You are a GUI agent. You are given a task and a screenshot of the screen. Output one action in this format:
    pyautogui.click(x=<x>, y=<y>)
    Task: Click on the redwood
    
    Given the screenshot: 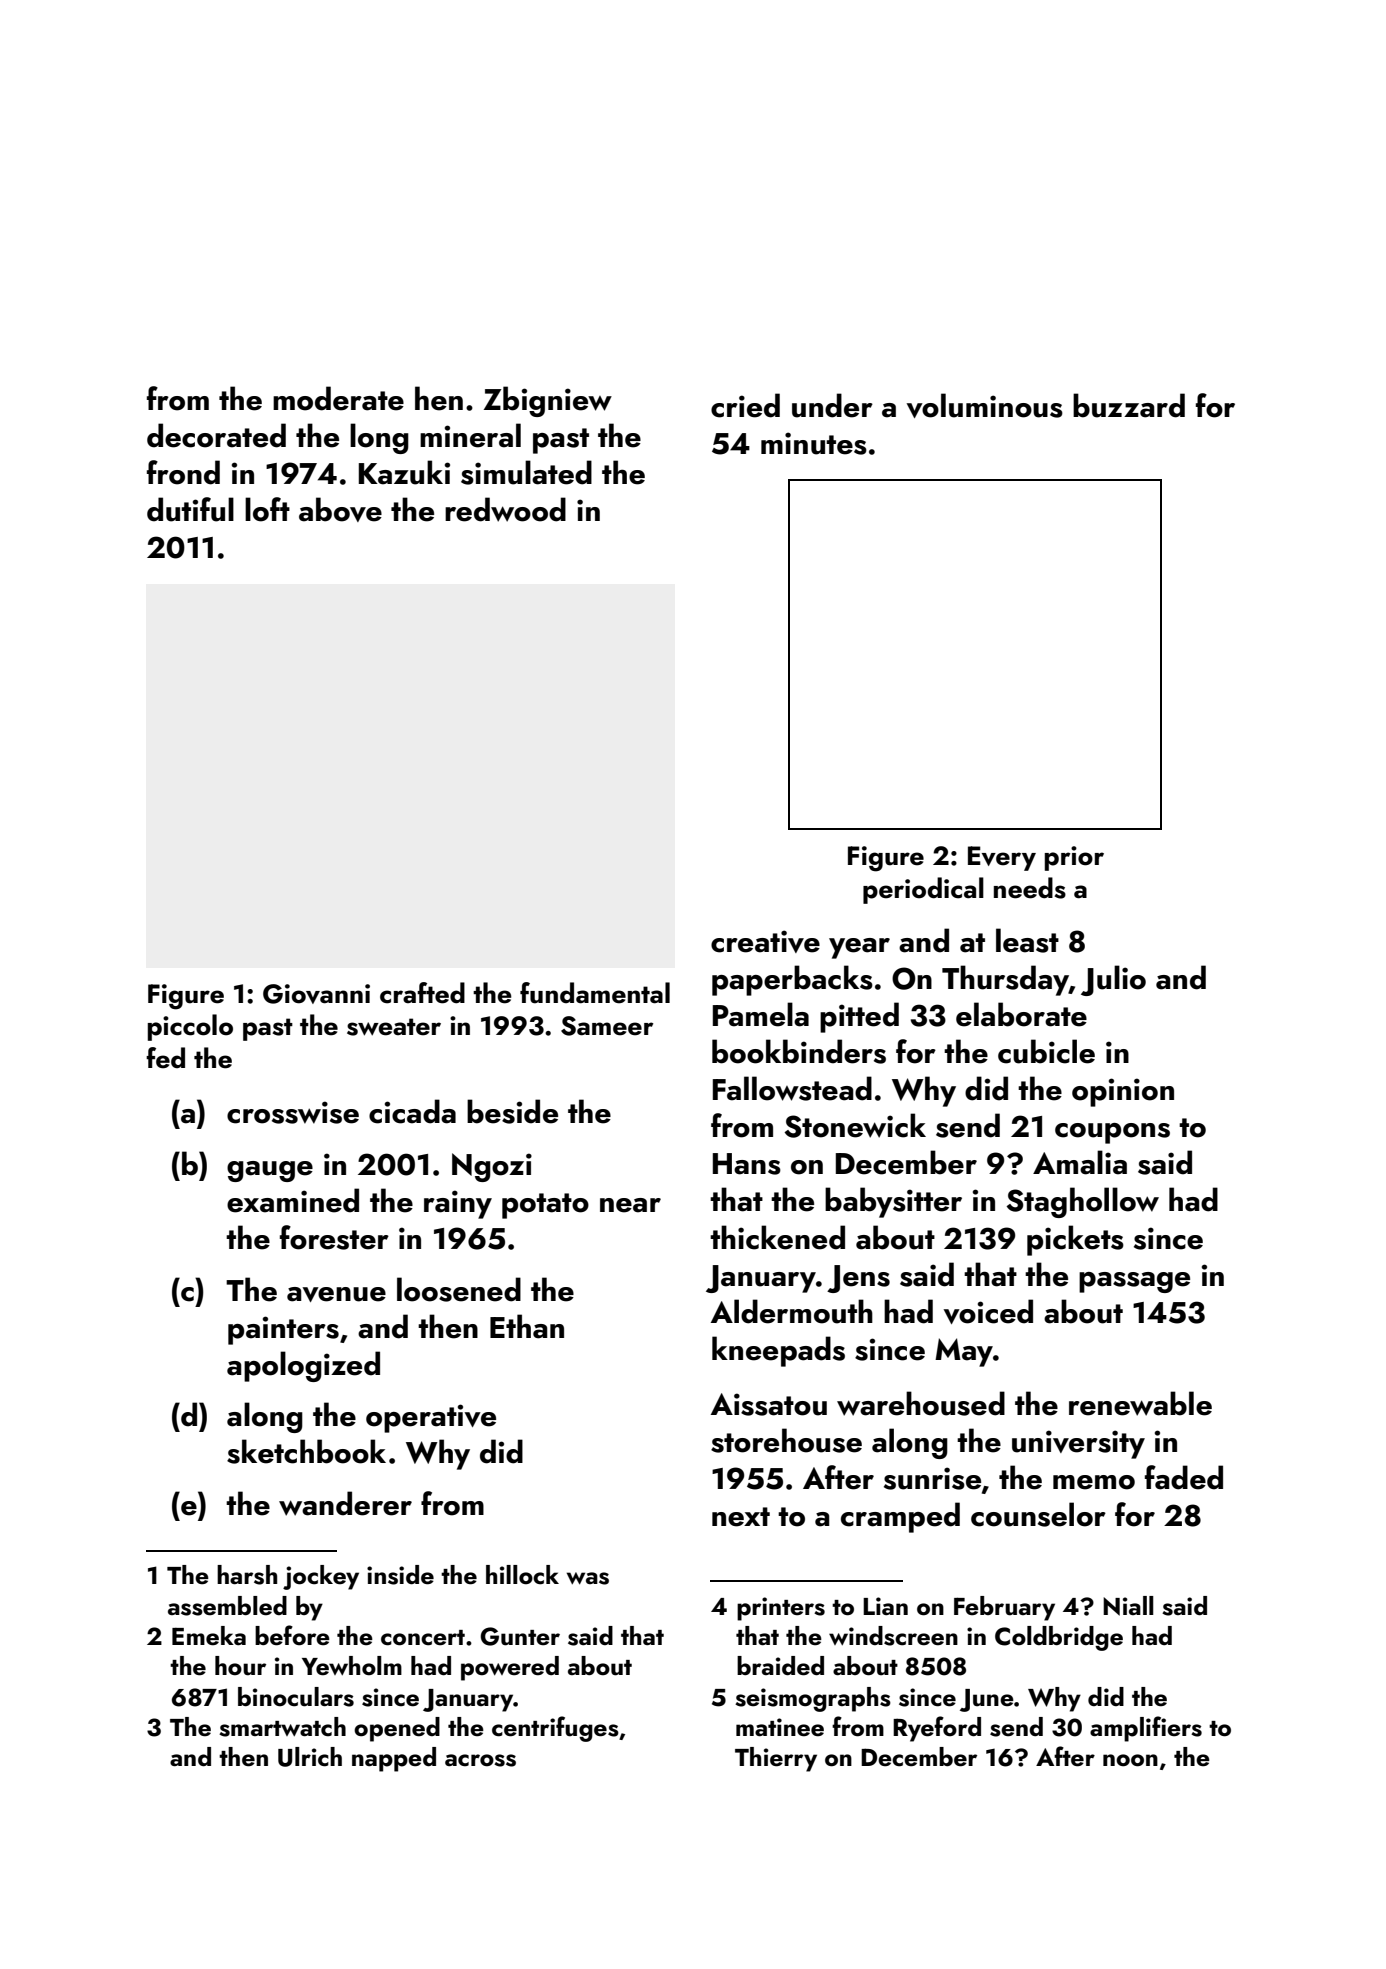 What is the action you would take?
    pyautogui.click(x=505, y=509)
